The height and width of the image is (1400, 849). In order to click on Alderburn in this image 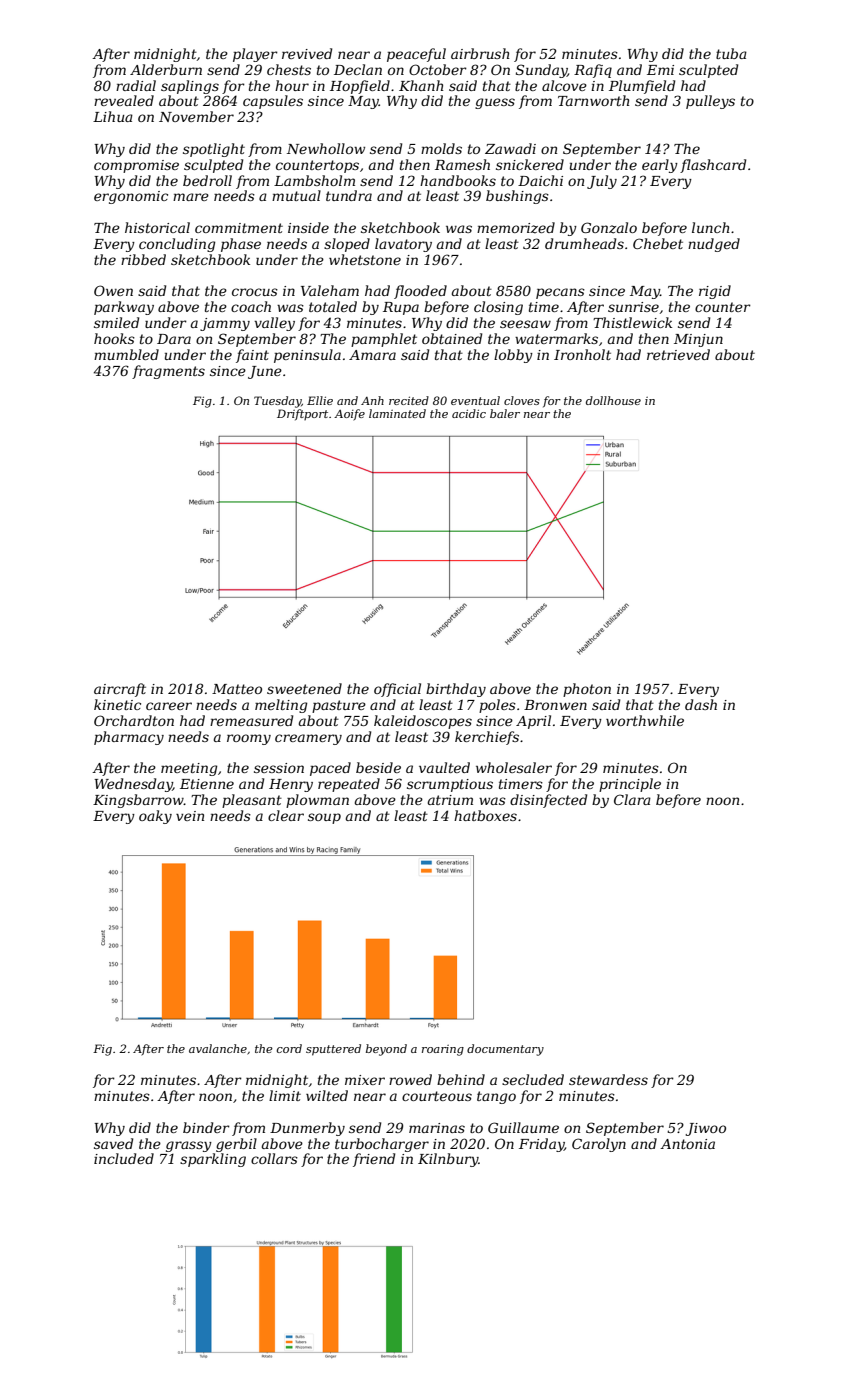, I will do `click(166, 69)`.
